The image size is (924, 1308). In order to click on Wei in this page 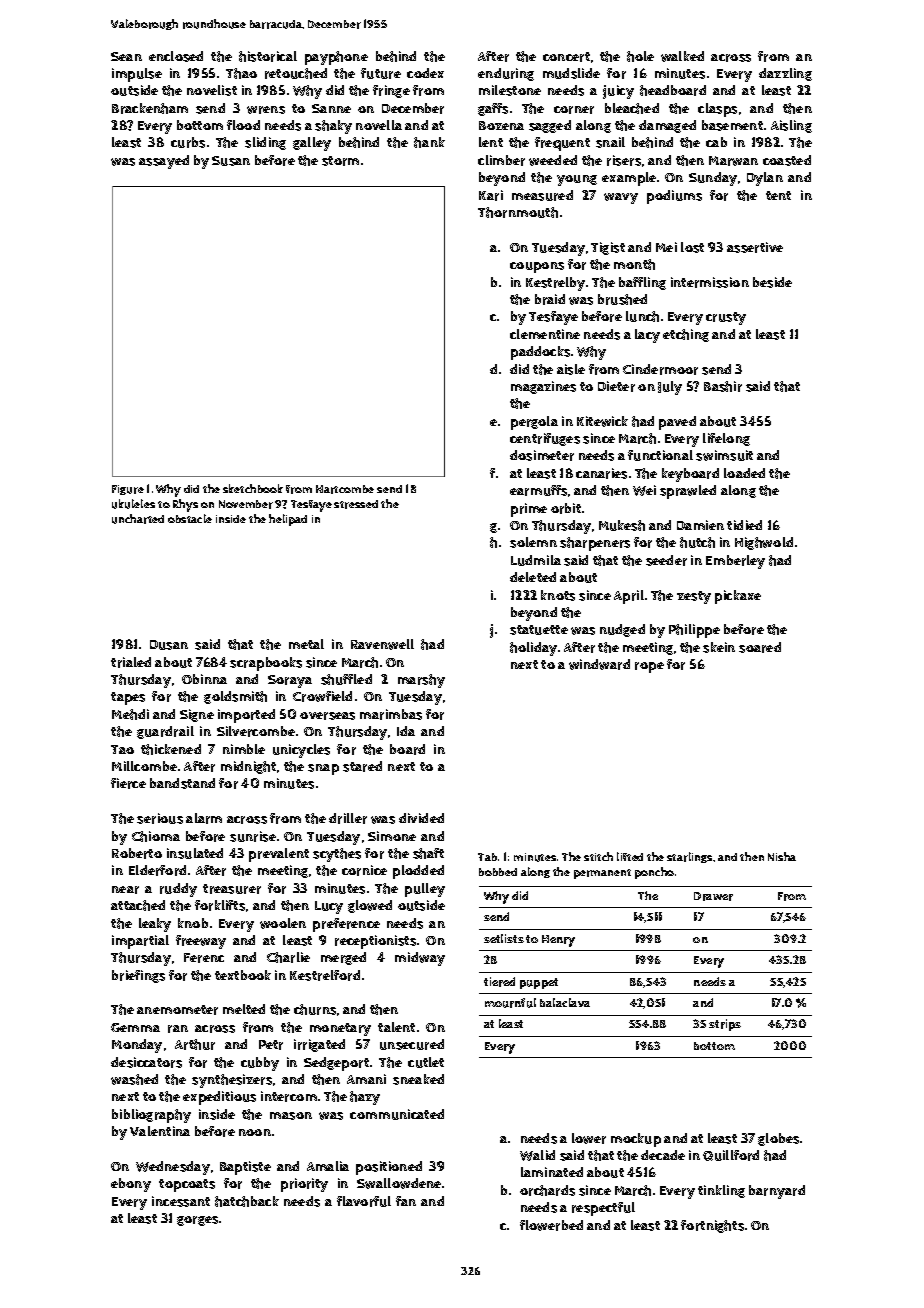, I will do `click(644, 490)`.
